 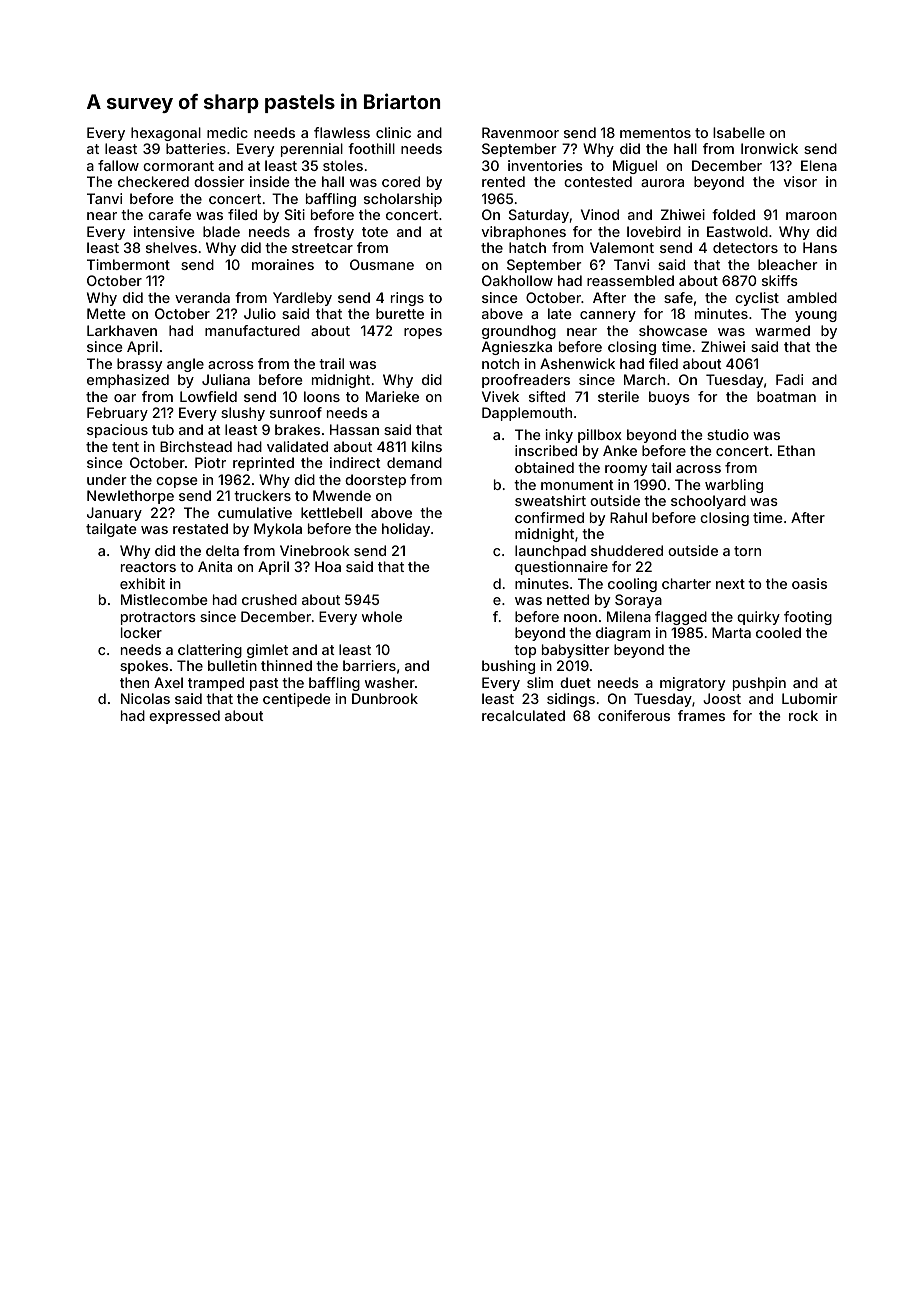 What do you see at coordinates (382, 616) in the screenshot?
I see `whole` at bounding box center [382, 616].
